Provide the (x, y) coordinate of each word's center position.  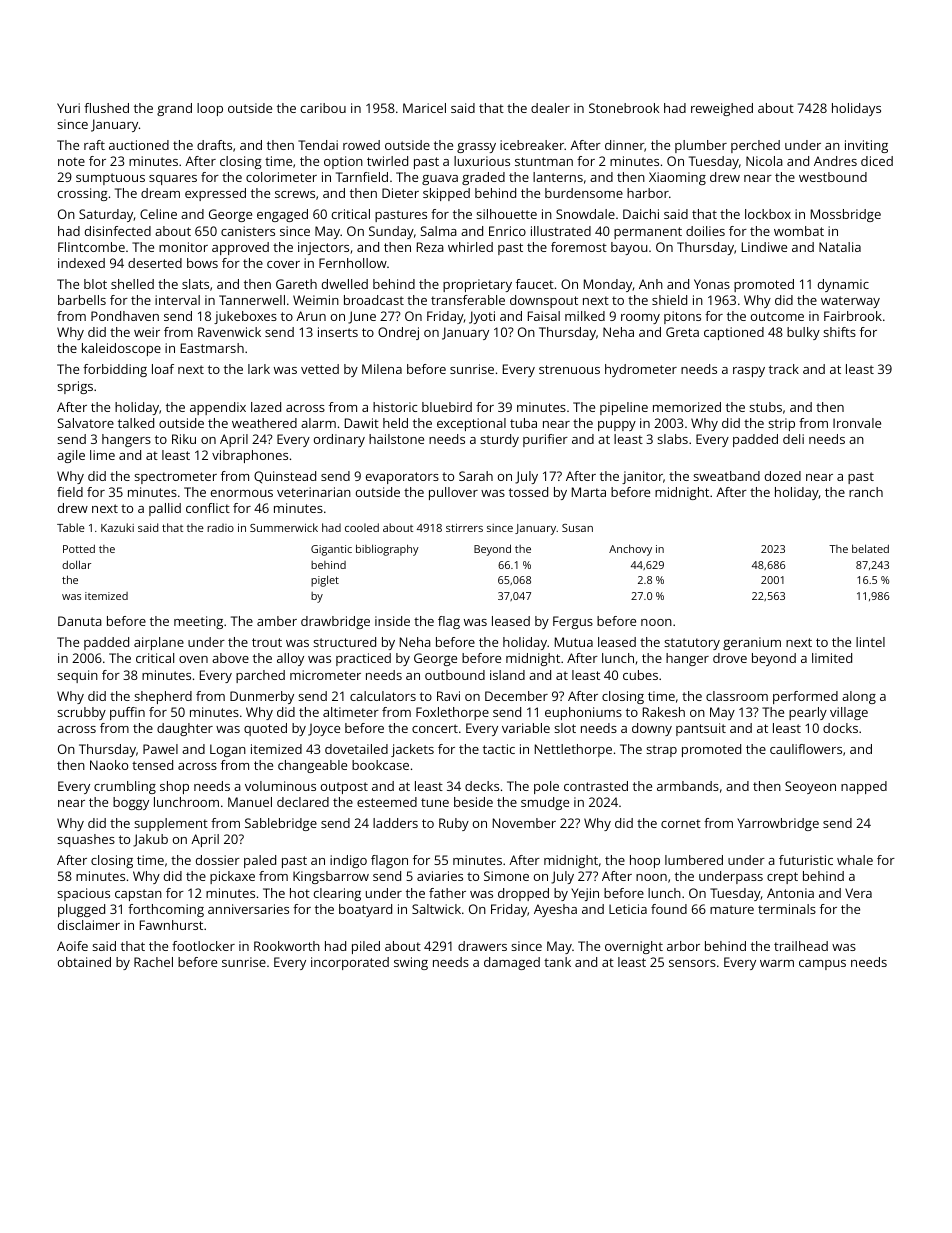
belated (870, 548)
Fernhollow (353, 263)
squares (173, 180)
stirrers (464, 528)
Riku (184, 439)
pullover (453, 493)
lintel (870, 642)
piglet (325, 581)
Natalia (840, 247)
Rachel (153, 962)
